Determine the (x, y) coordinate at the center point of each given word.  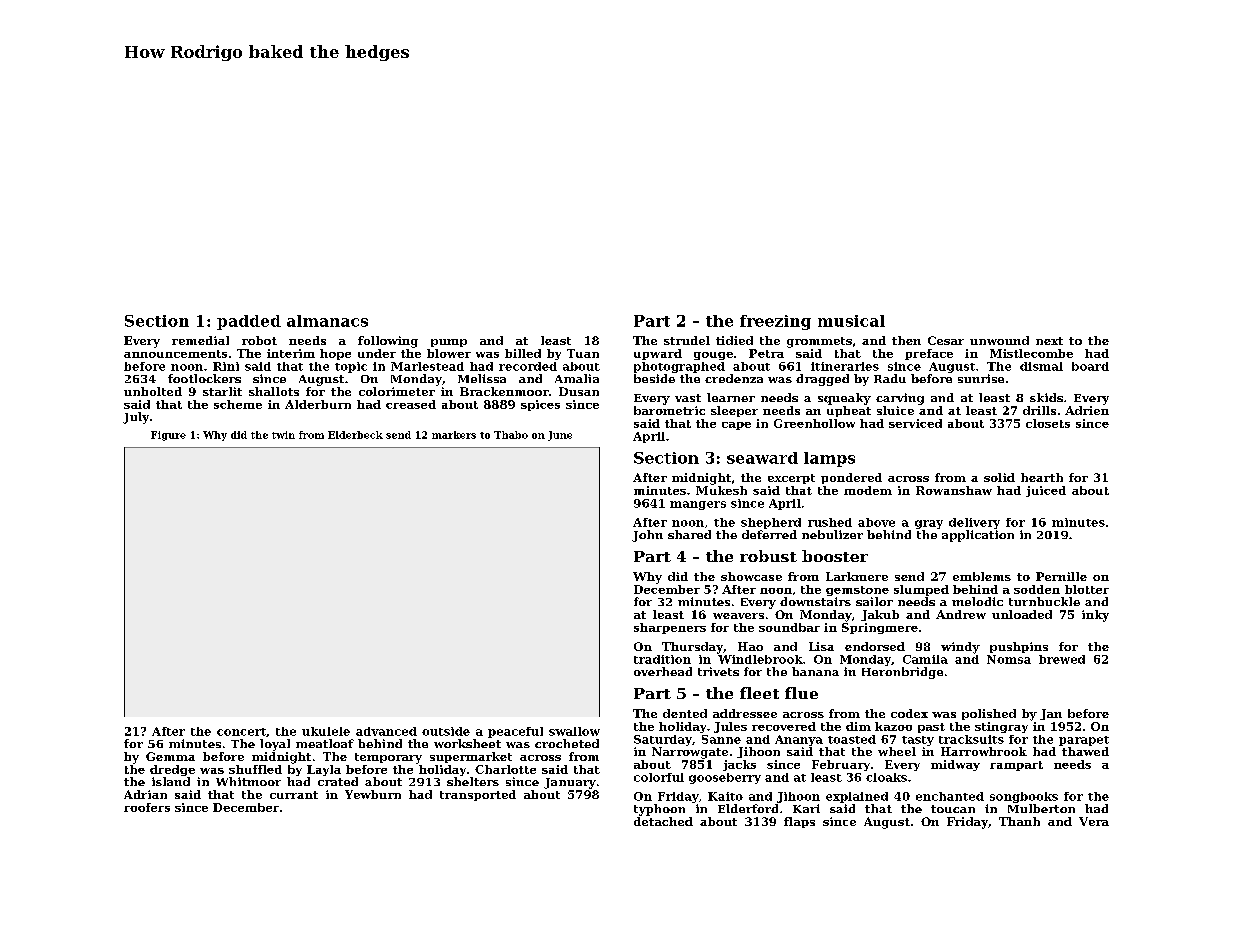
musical (851, 321)
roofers (147, 807)
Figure (168, 436)
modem (868, 490)
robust (768, 556)
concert (241, 732)
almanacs (327, 321)
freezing (775, 322)
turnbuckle (1044, 601)
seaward (762, 458)
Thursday (692, 648)
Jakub (880, 615)
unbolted (153, 391)
